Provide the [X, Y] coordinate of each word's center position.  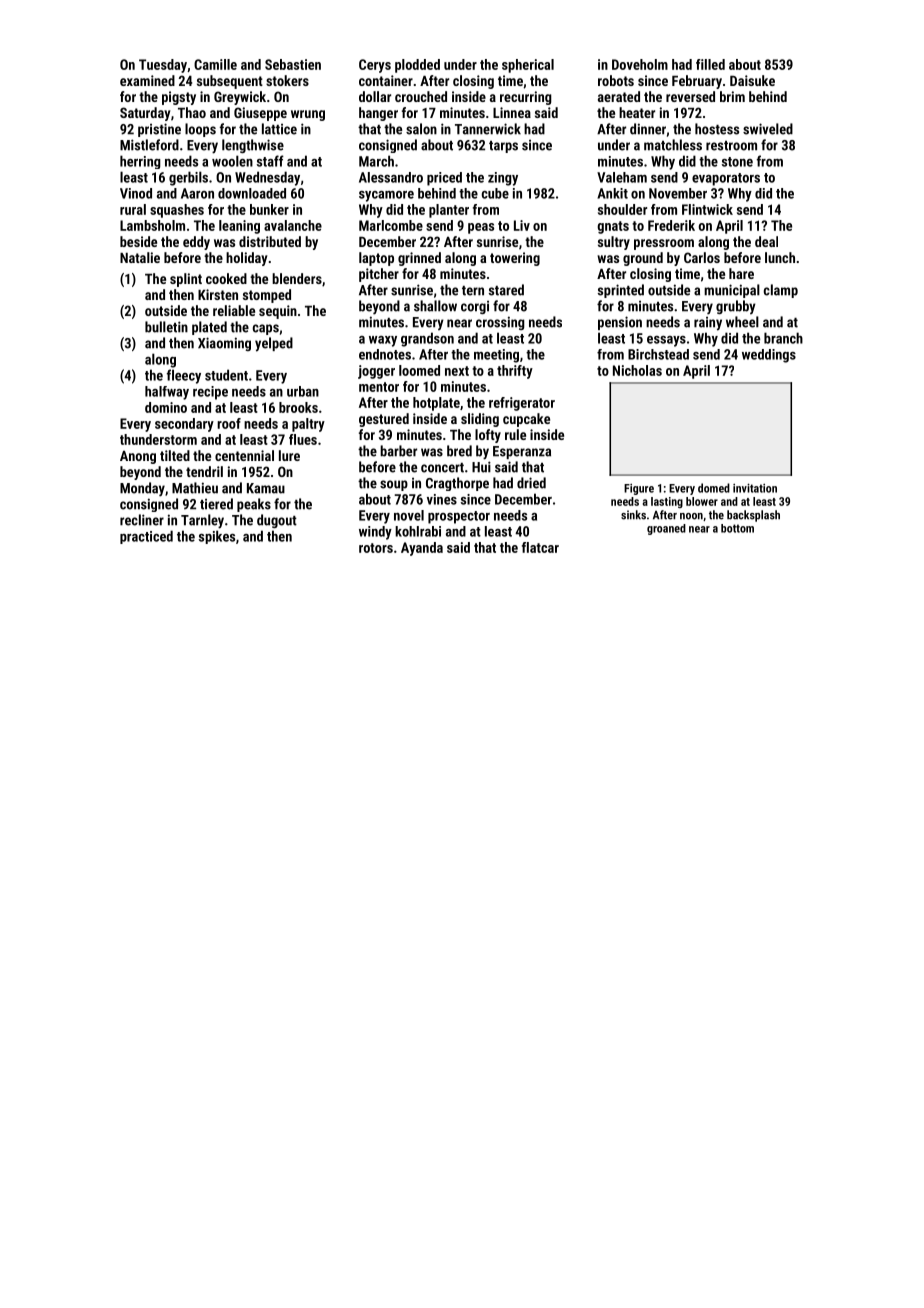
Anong [138, 457]
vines [442, 499]
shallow [435, 306]
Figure [639, 489]
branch [783, 338]
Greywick [240, 98]
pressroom [664, 244]
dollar [375, 96]
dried [531, 483]
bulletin [166, 327]
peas [481, 228]
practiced [146, 537]
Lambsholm [152, 225]
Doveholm [640, 64]
